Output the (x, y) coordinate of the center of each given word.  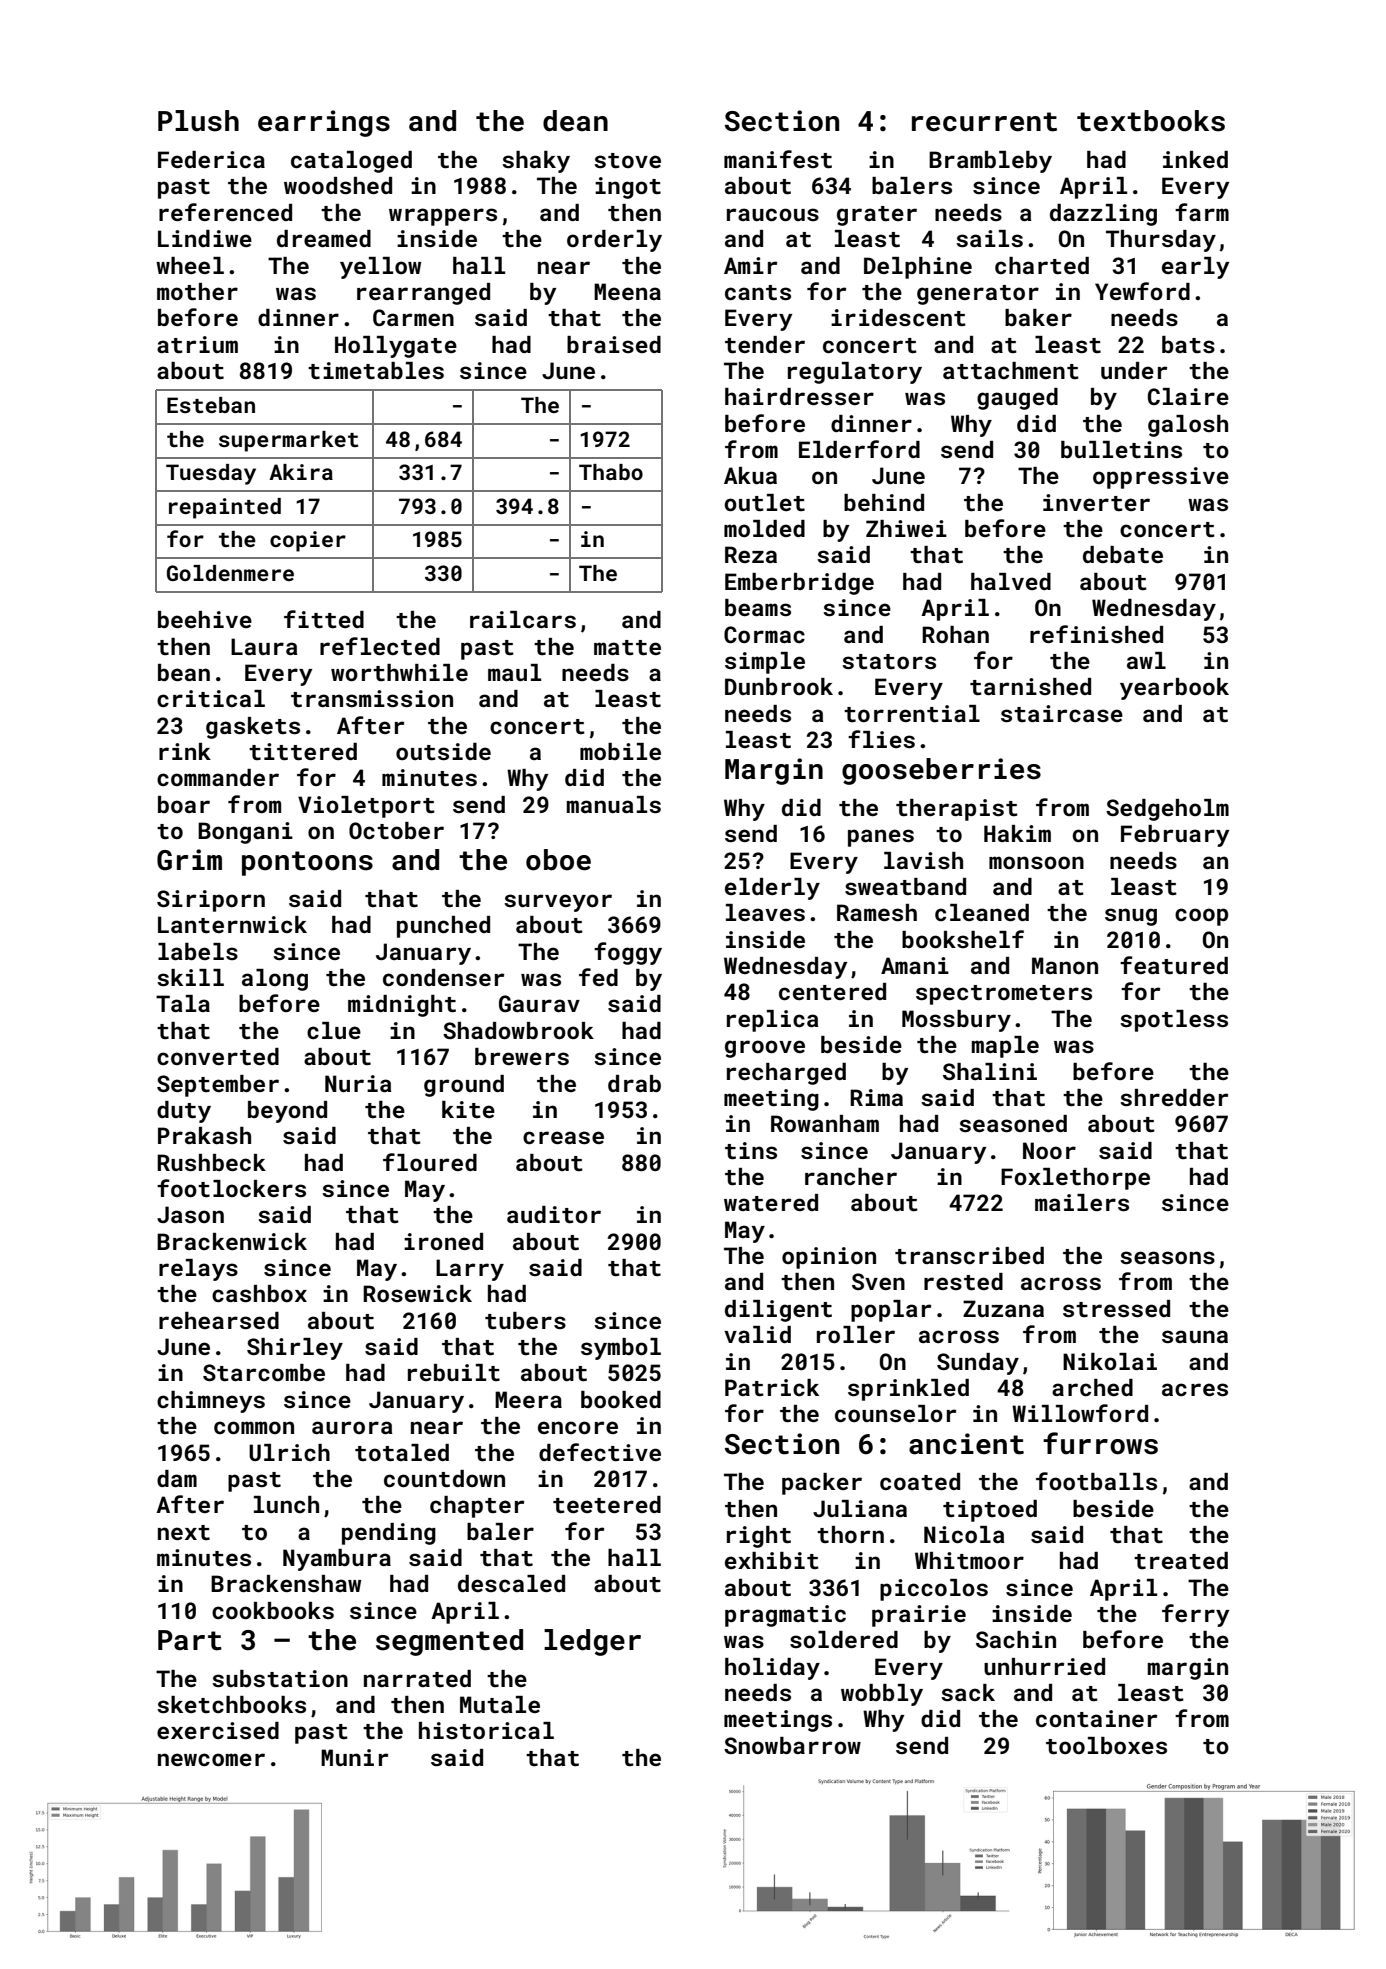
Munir (354, 1757)
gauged (1017, 399)
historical (486, 1730)
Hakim (1017, 833)
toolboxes (1106, 1745)
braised (614, 344)
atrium (197, 344)
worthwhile (399, 672)
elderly (772, 889)
